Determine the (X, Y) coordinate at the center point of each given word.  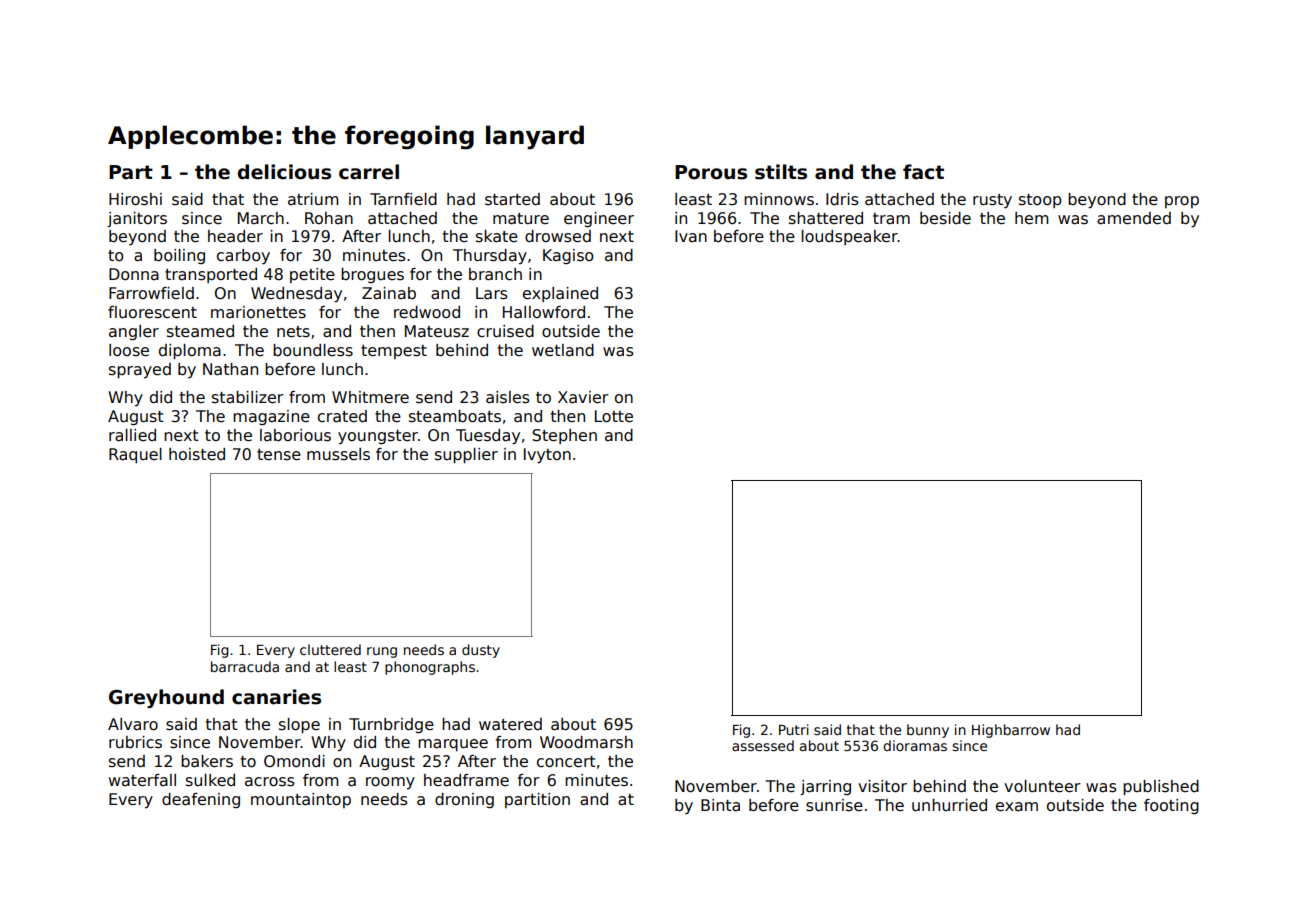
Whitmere (370, 397)
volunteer (1042, 786)
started (512, 199)
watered (510, 724)
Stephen (564, 436)
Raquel (135, 455)
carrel (369, 172)
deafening (201, 800)
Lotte (614, 416)
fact (923, 172)
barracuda (245, 666)
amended (1134, 218)
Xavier (583, 397)
